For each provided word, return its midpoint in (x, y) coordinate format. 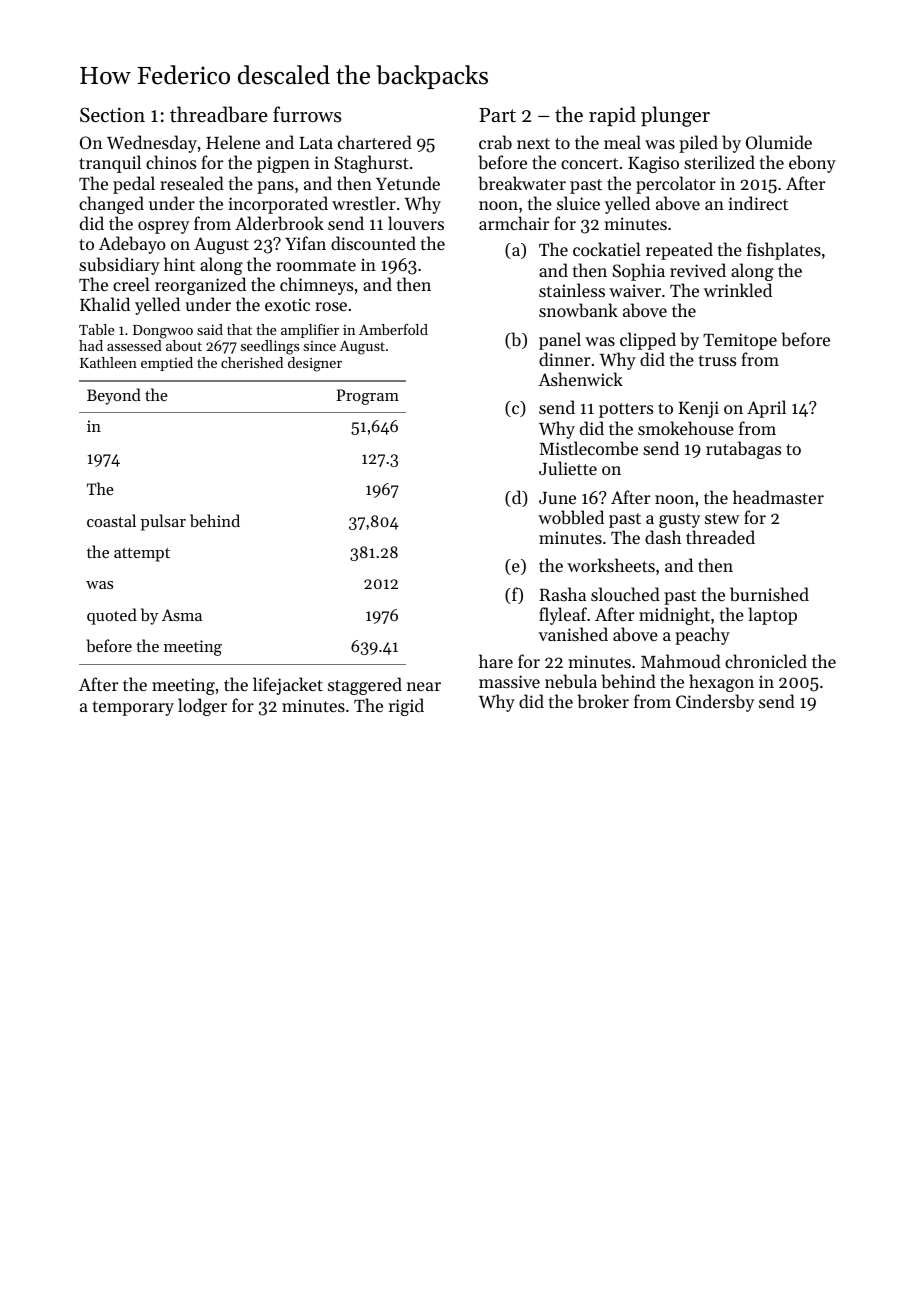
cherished (252, 362)
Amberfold (393, 329)
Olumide (779, 142)
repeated (679, 251)
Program (368, 397)
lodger (202, 707)
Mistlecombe (588, 448)
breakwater (522, 183)
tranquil (110, 164)
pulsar (163, 522)
